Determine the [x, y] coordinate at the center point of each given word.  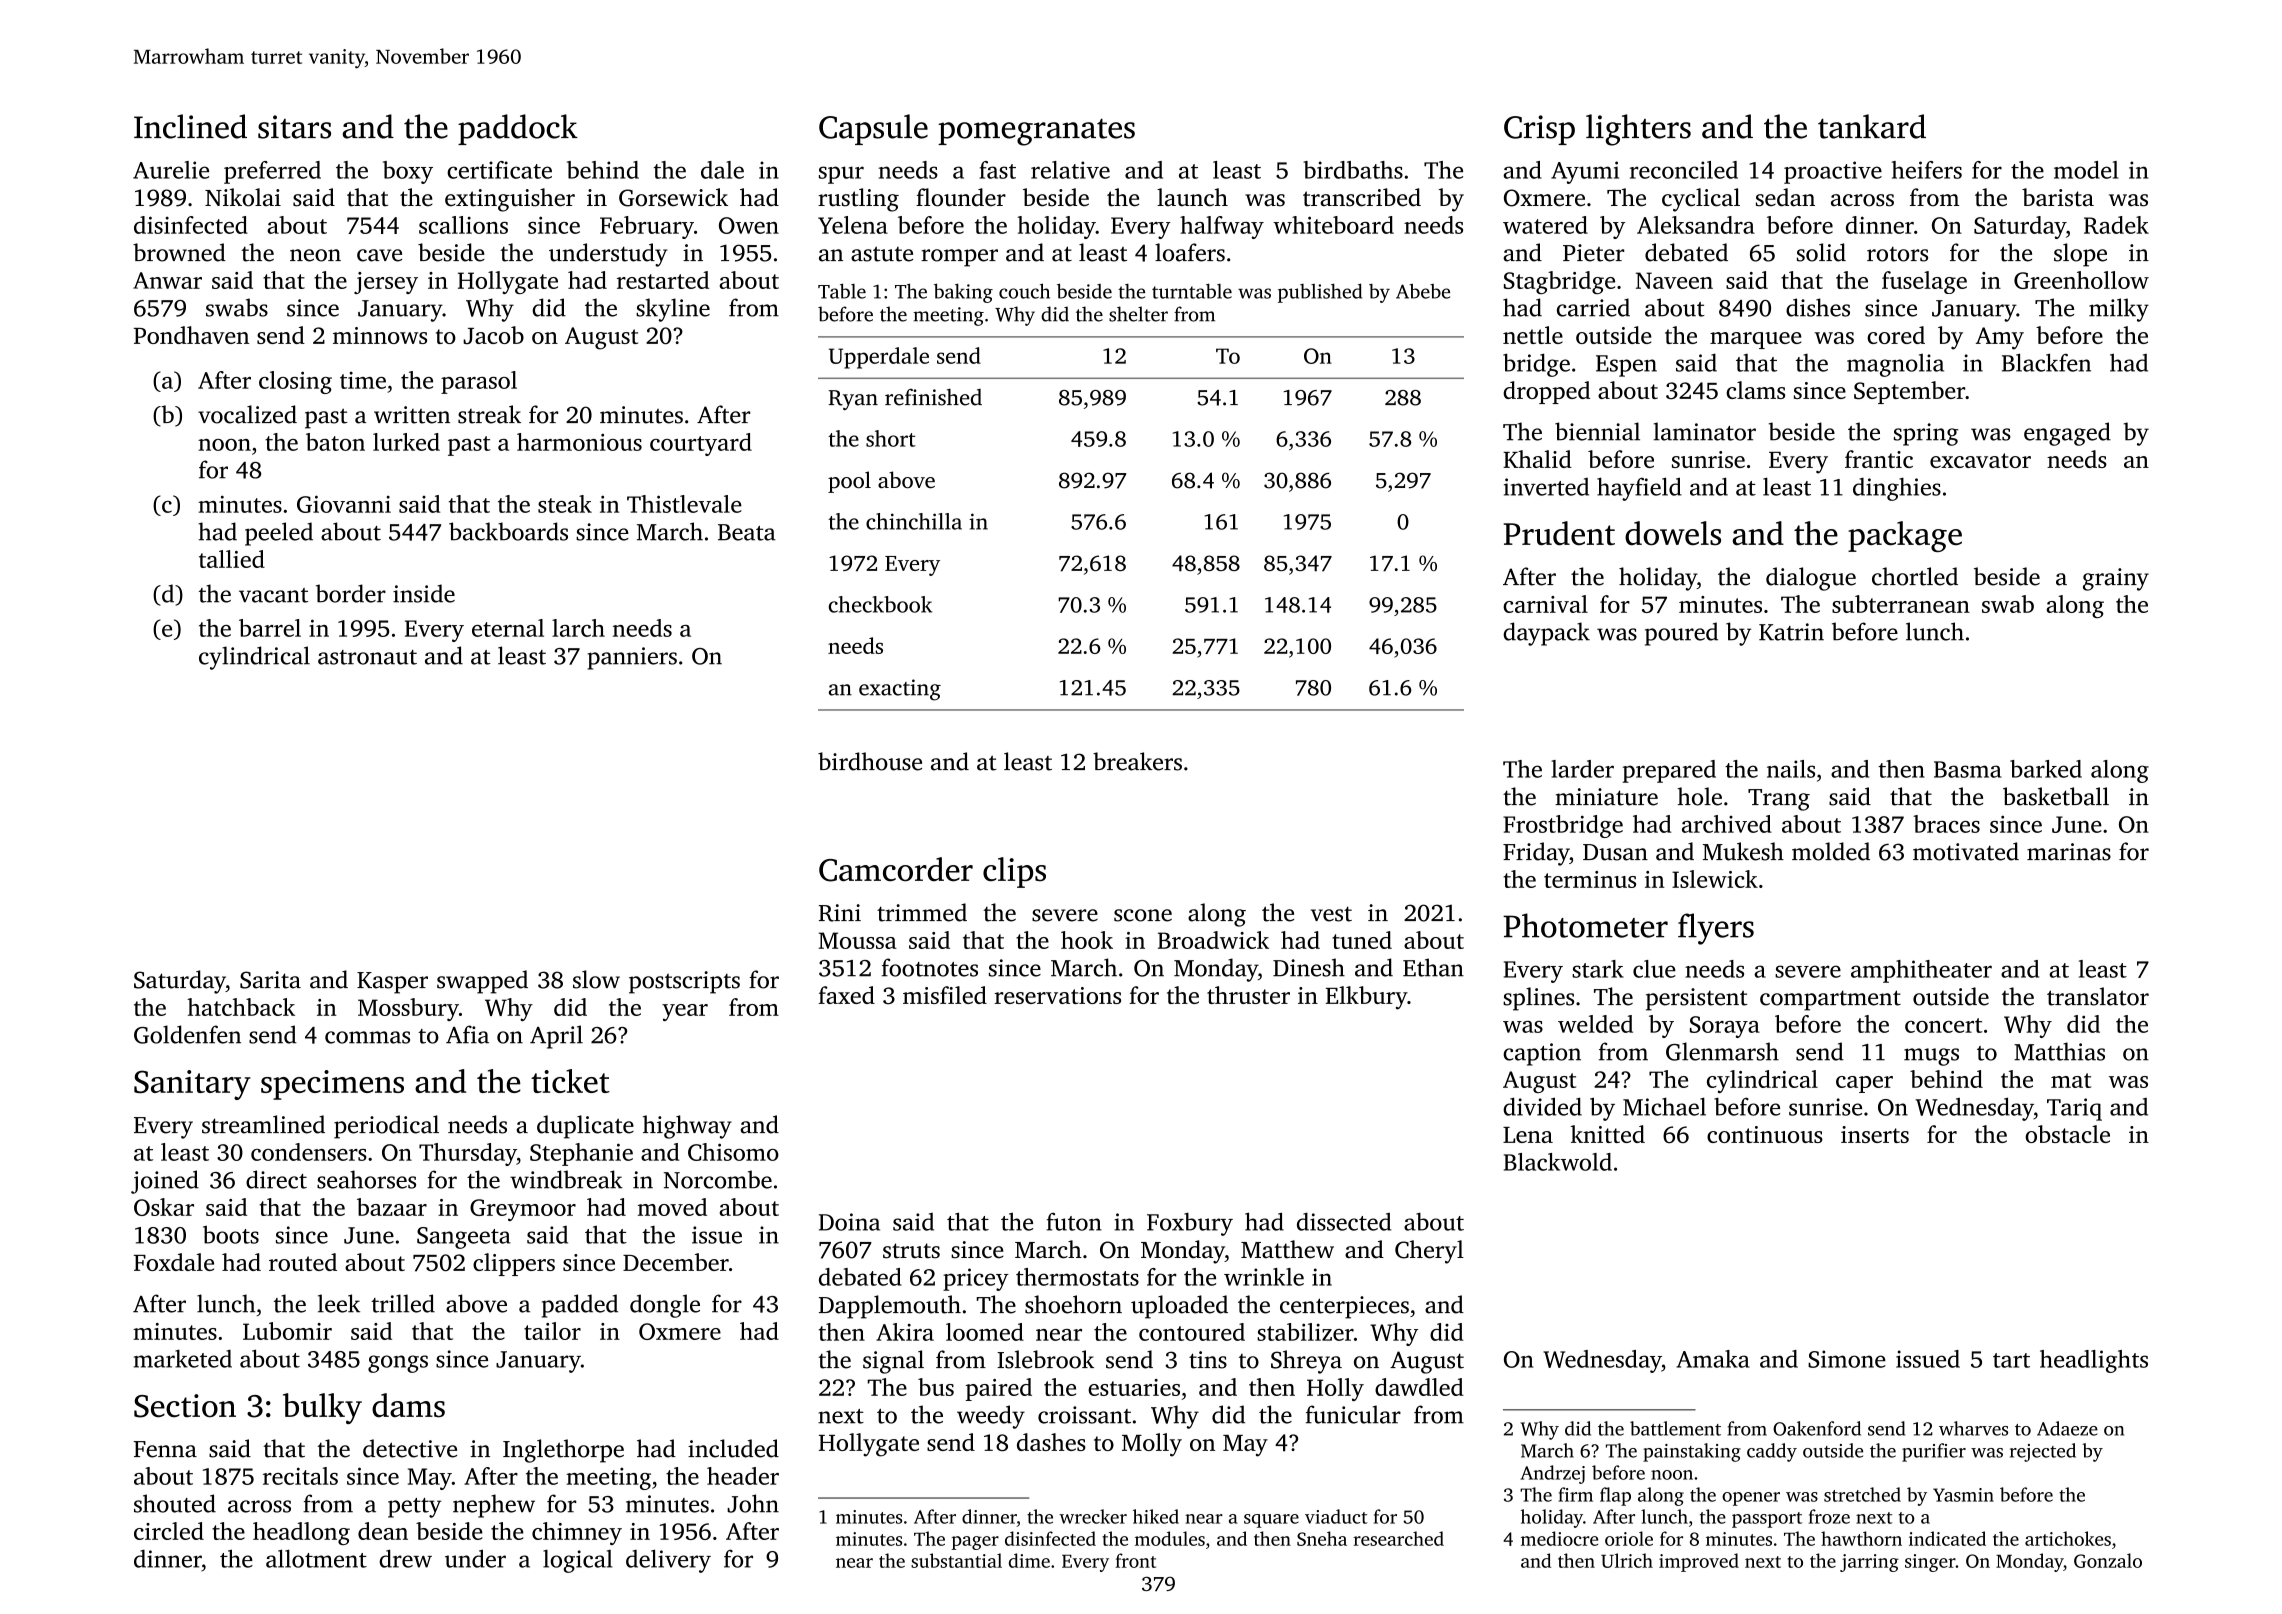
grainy [2116, 579]
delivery [668, 1561]
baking [963, 293]
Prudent [1559, 533]
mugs [1931, 1057]
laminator [1704, 431]
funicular [1353, 1414]
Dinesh [1309, 967]
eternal [508, 628]
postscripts [684, 982]
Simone [1847, 1359]
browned [179, 252]
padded [580, 1306]
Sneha [1322, 1538]
